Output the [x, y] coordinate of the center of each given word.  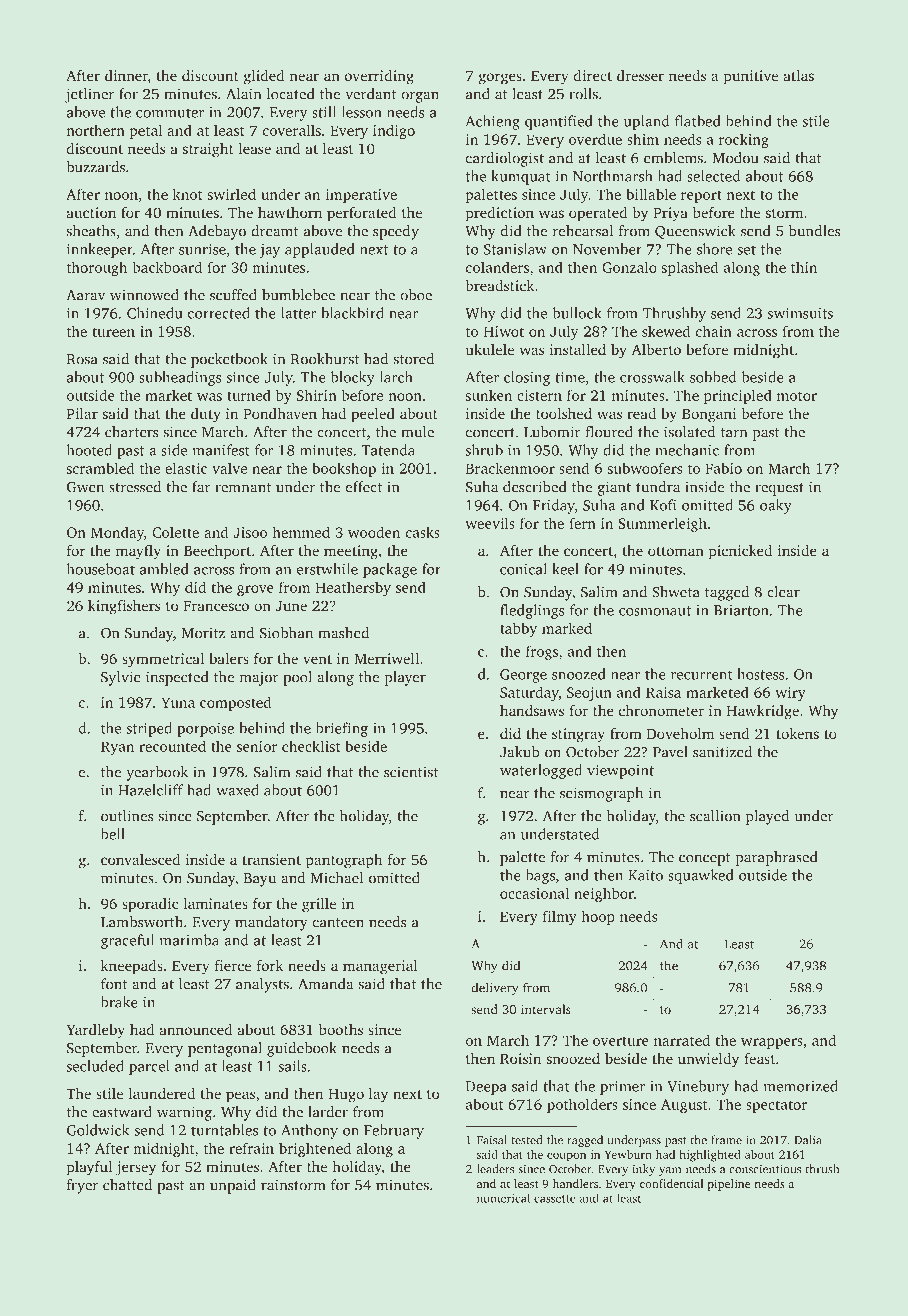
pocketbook [229, 360]
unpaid [233, 1186]
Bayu [260, 880]
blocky [353, 378]
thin [804, 267]
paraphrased [777, 858]
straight [208, 150]
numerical [503, 1198]
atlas [799, 75]
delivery [495, 988]
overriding [379, 77]
